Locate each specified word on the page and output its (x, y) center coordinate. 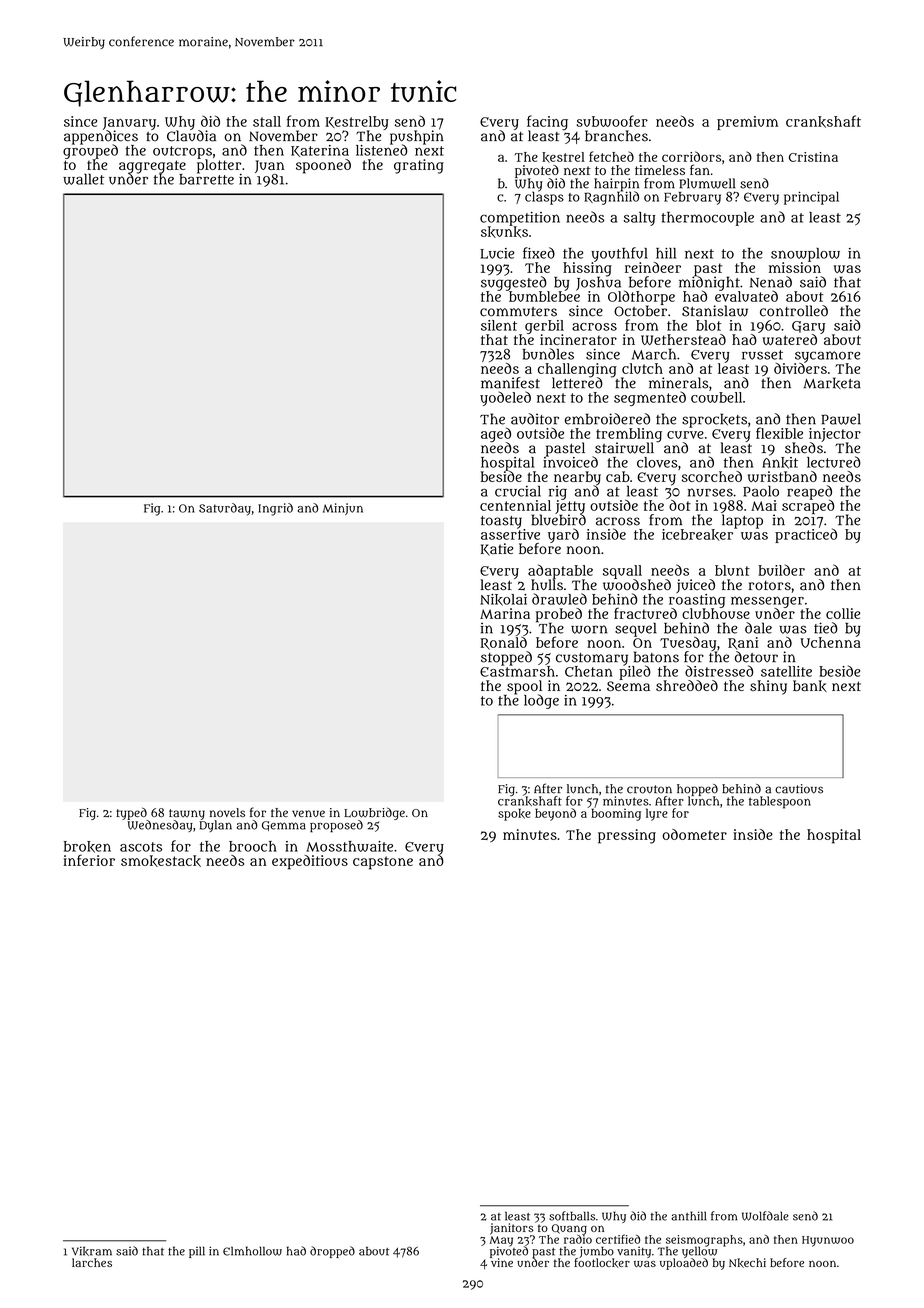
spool (524, 687)
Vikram (92, 1251)
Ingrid (275, 509)
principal (811, 198)
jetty (570, 507)
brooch (253, 846)
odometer (694, 834)
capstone (383, 863)
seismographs (704, 1241)
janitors (512, 1229)
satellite (786, 671)
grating (419, 166)
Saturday (225, 509)
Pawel (841, 419)
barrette (206, 179)
